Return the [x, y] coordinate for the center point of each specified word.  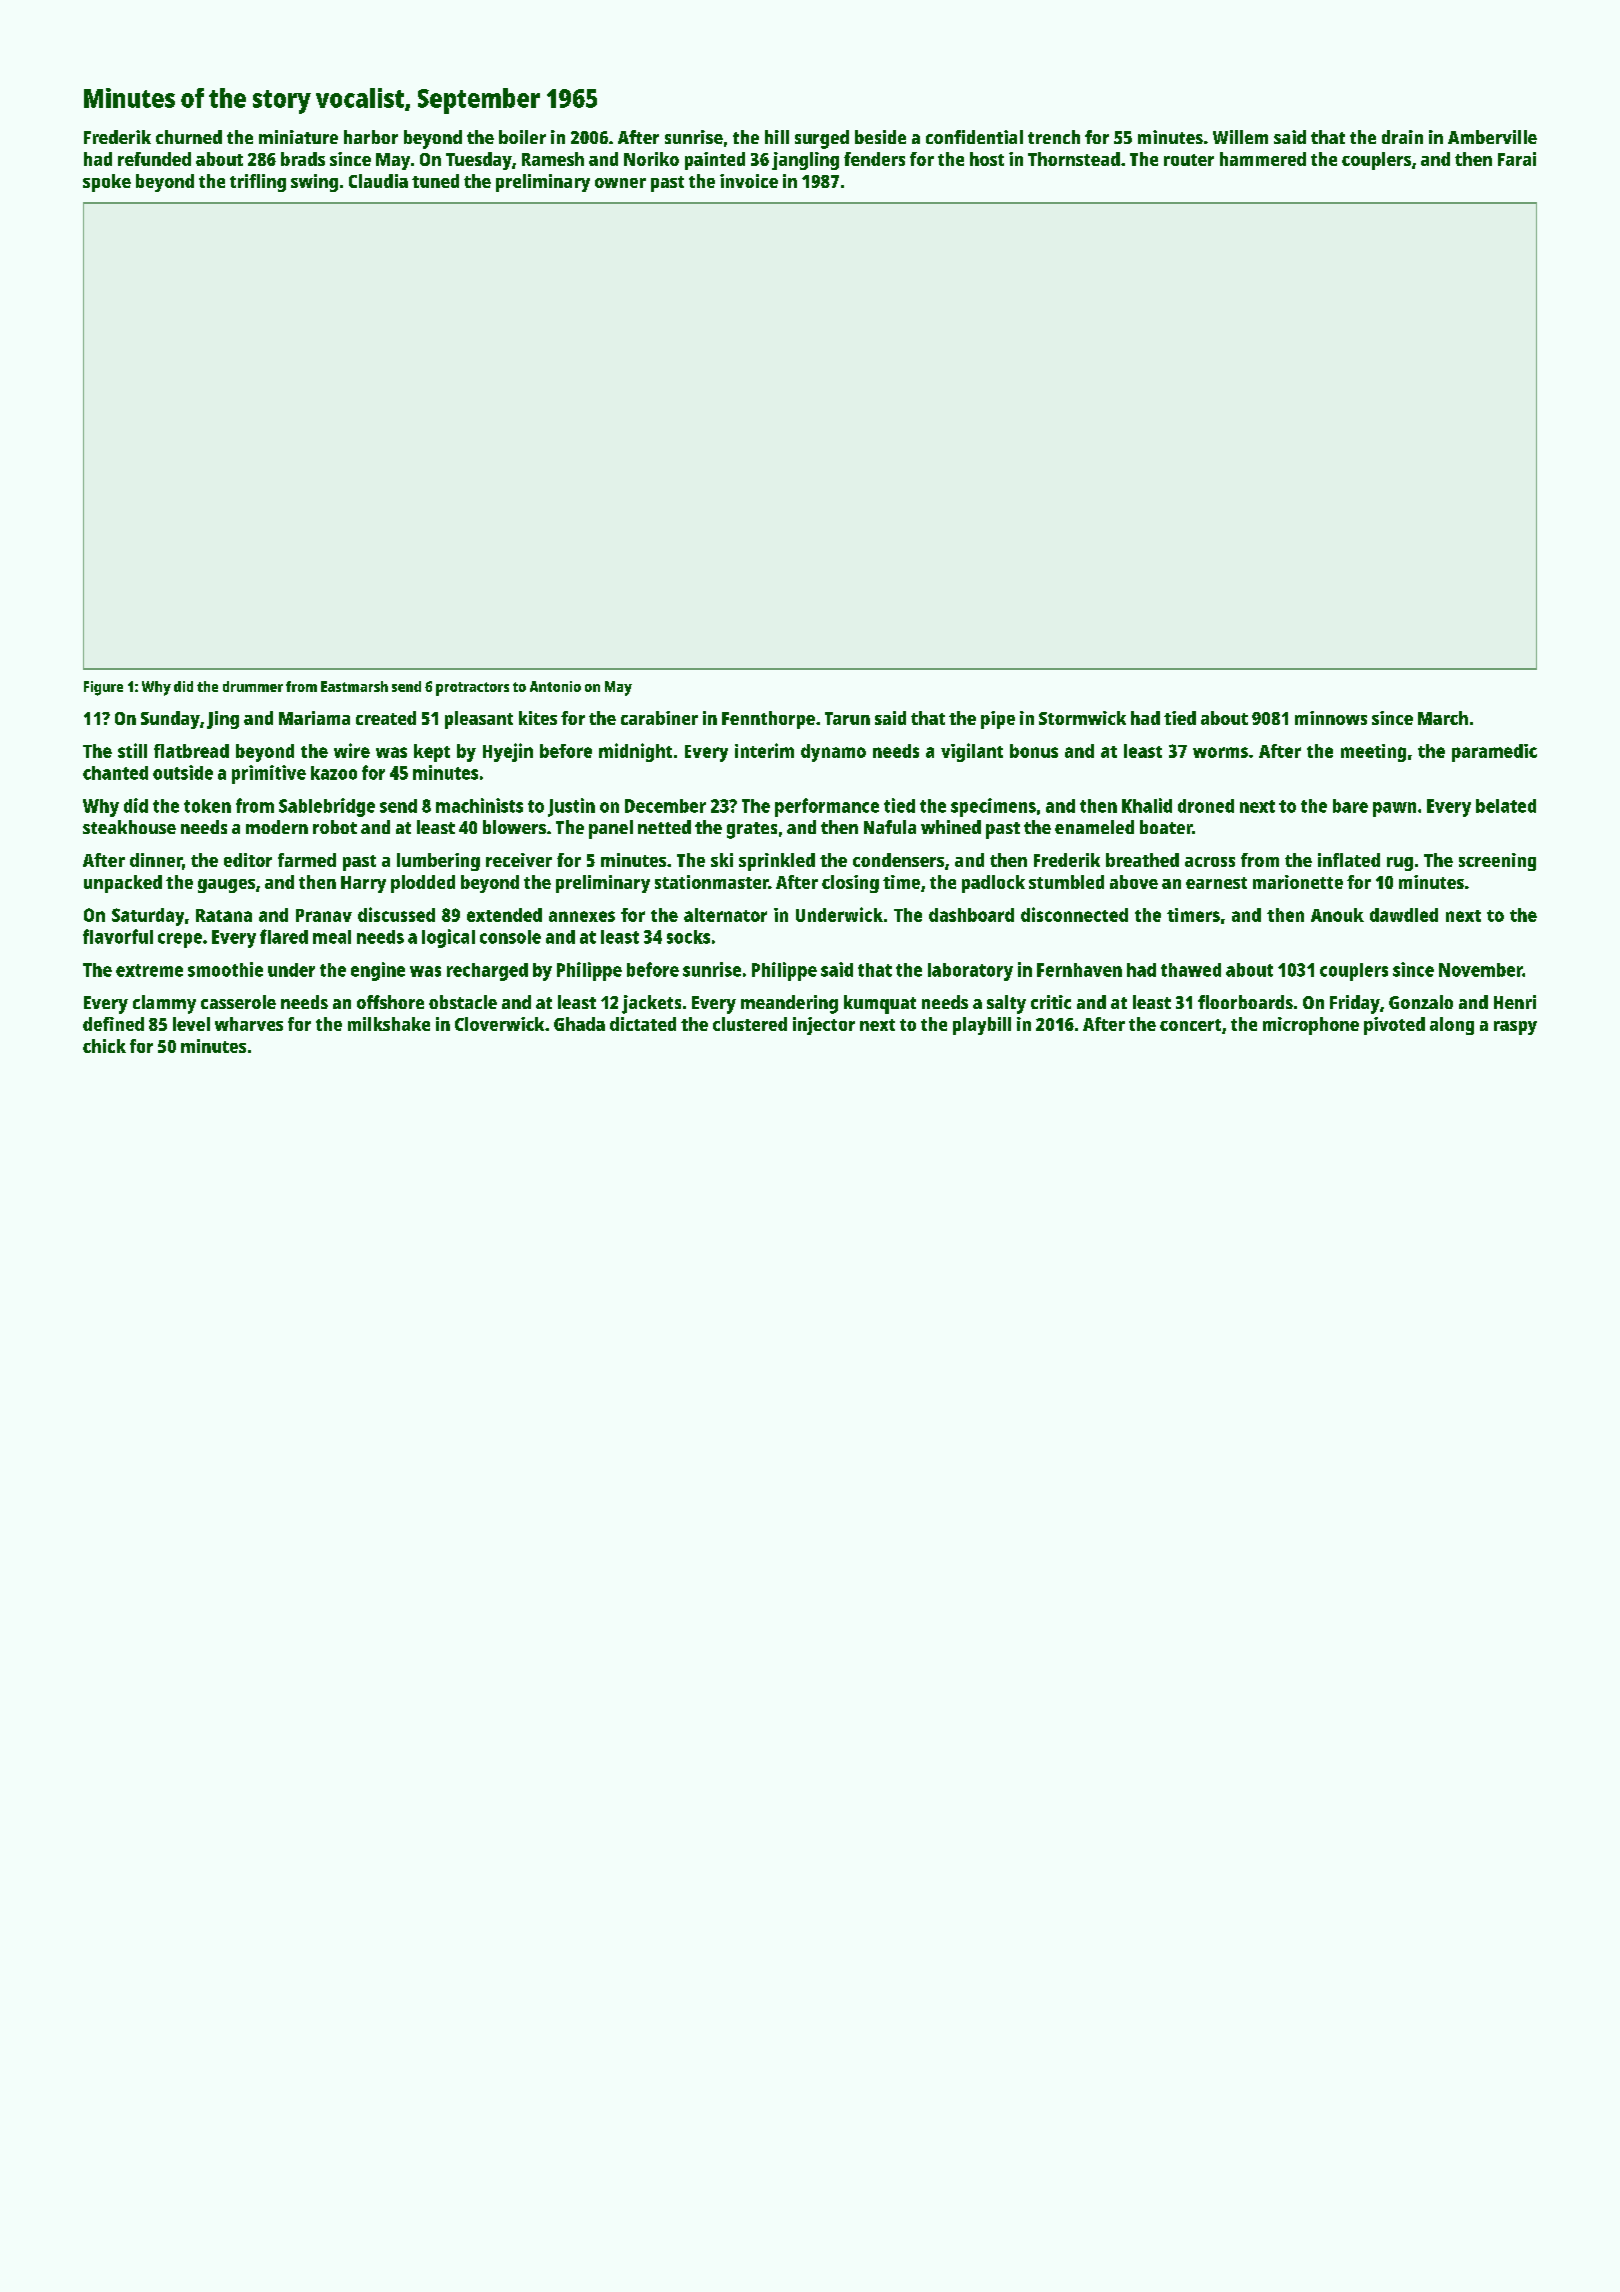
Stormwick [1082, 718]
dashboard [971, 915]
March [1443, 718]
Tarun [847, 718]
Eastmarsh [354, 686]
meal [332, 937]
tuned [435, 181]
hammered [1263, 159]
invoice [749, 181]
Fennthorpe [768, 720]
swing [314, 183]
